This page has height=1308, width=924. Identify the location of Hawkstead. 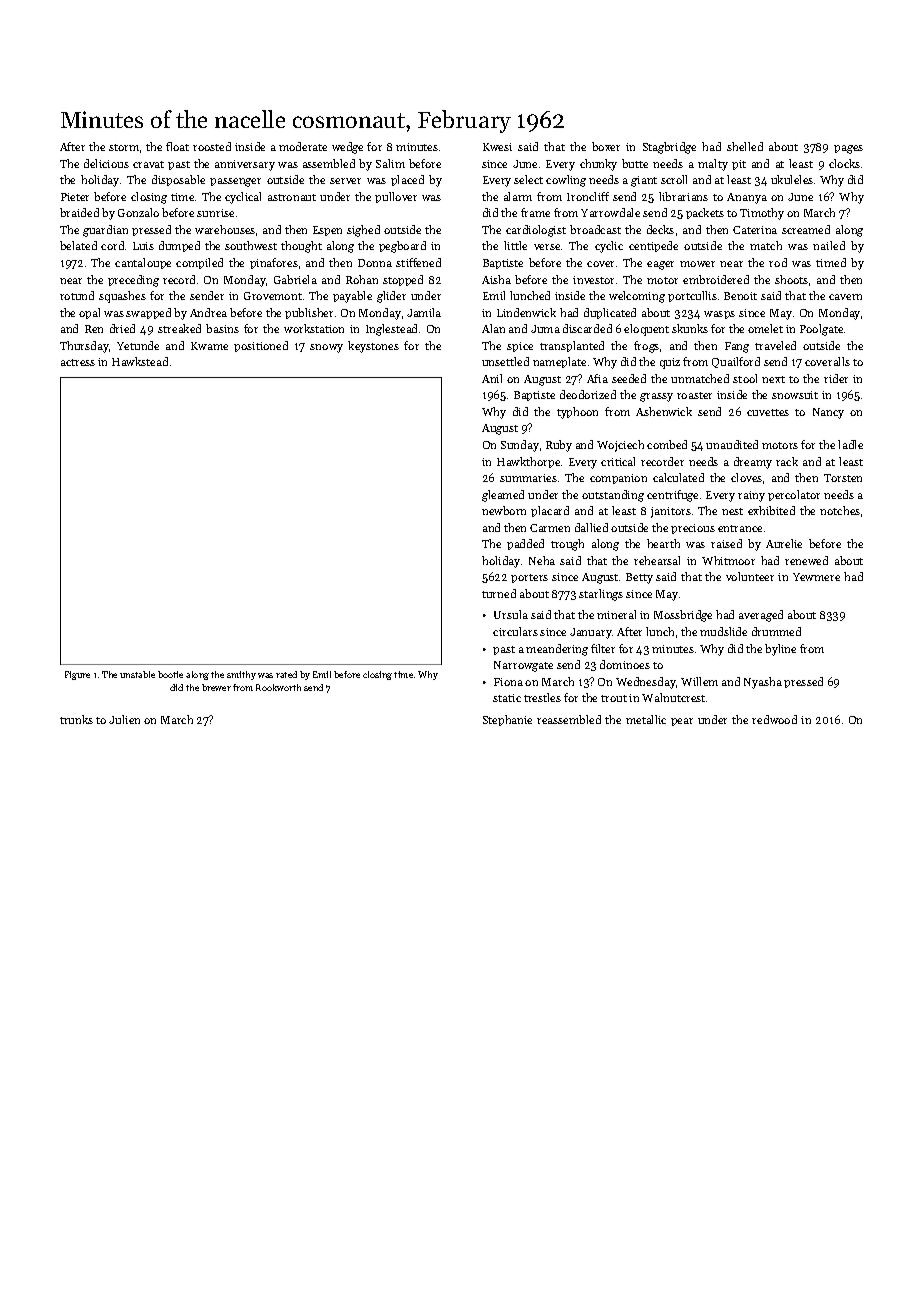
(140, 361).
